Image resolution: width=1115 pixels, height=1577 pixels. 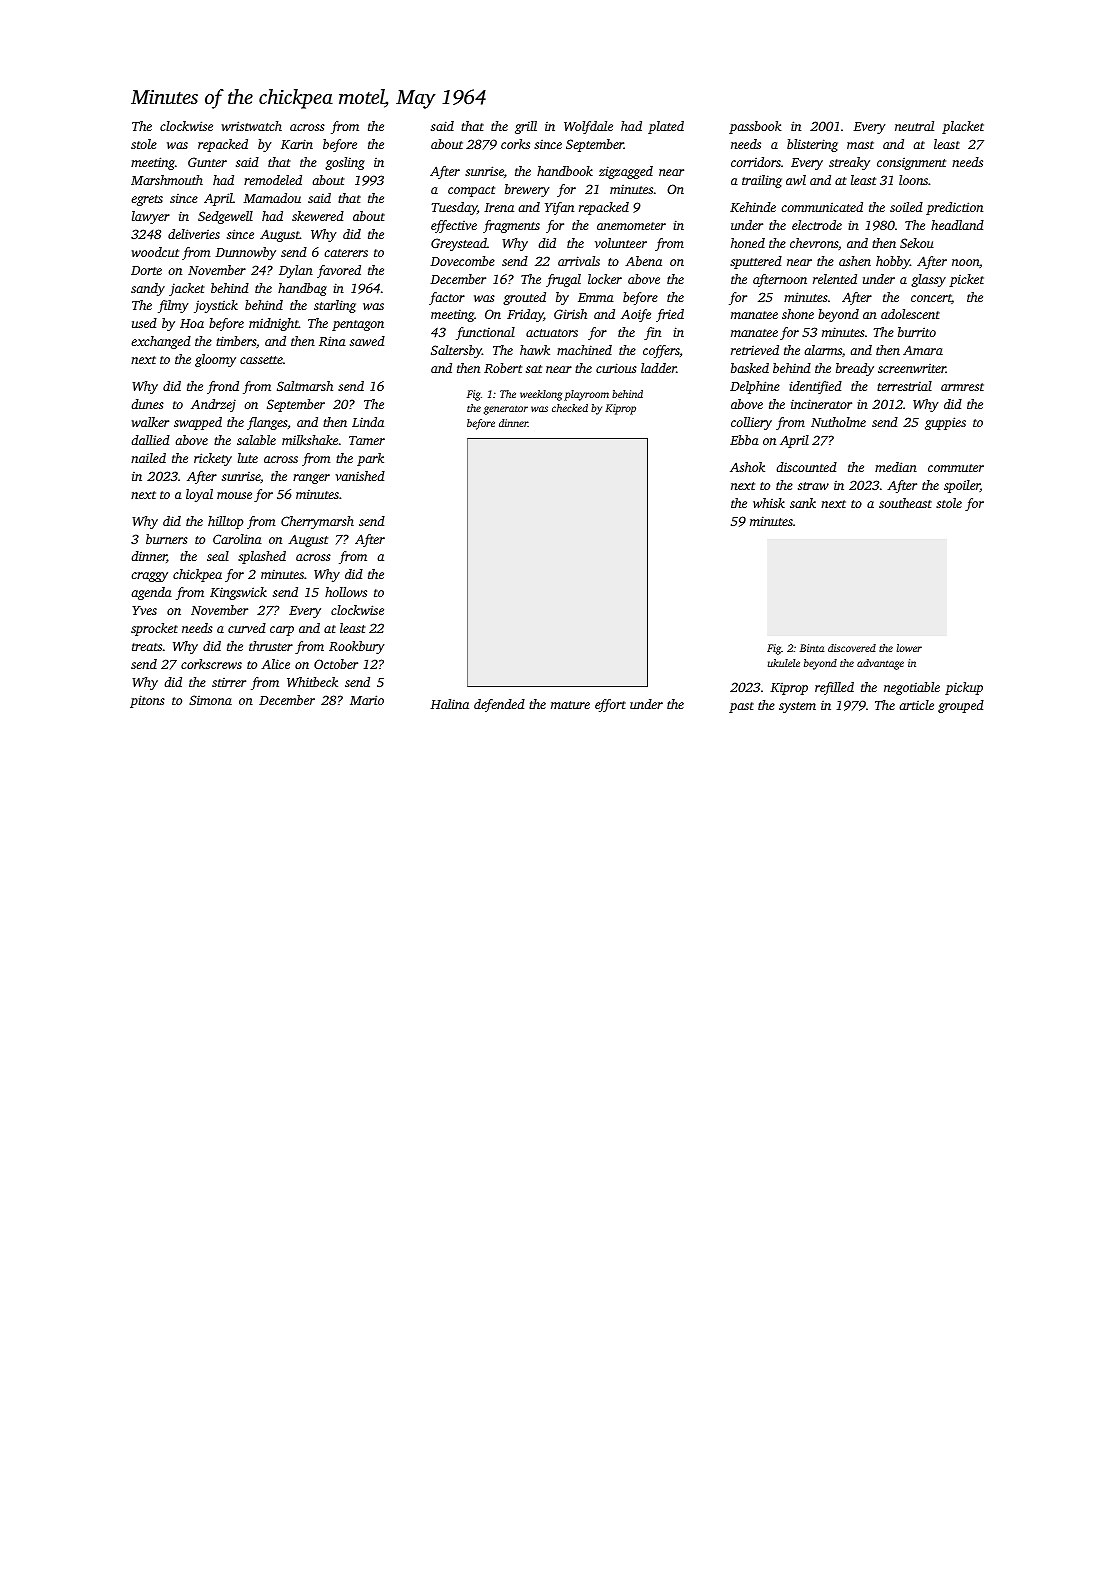 I want to click on picket, so click(x=966, y=280).
